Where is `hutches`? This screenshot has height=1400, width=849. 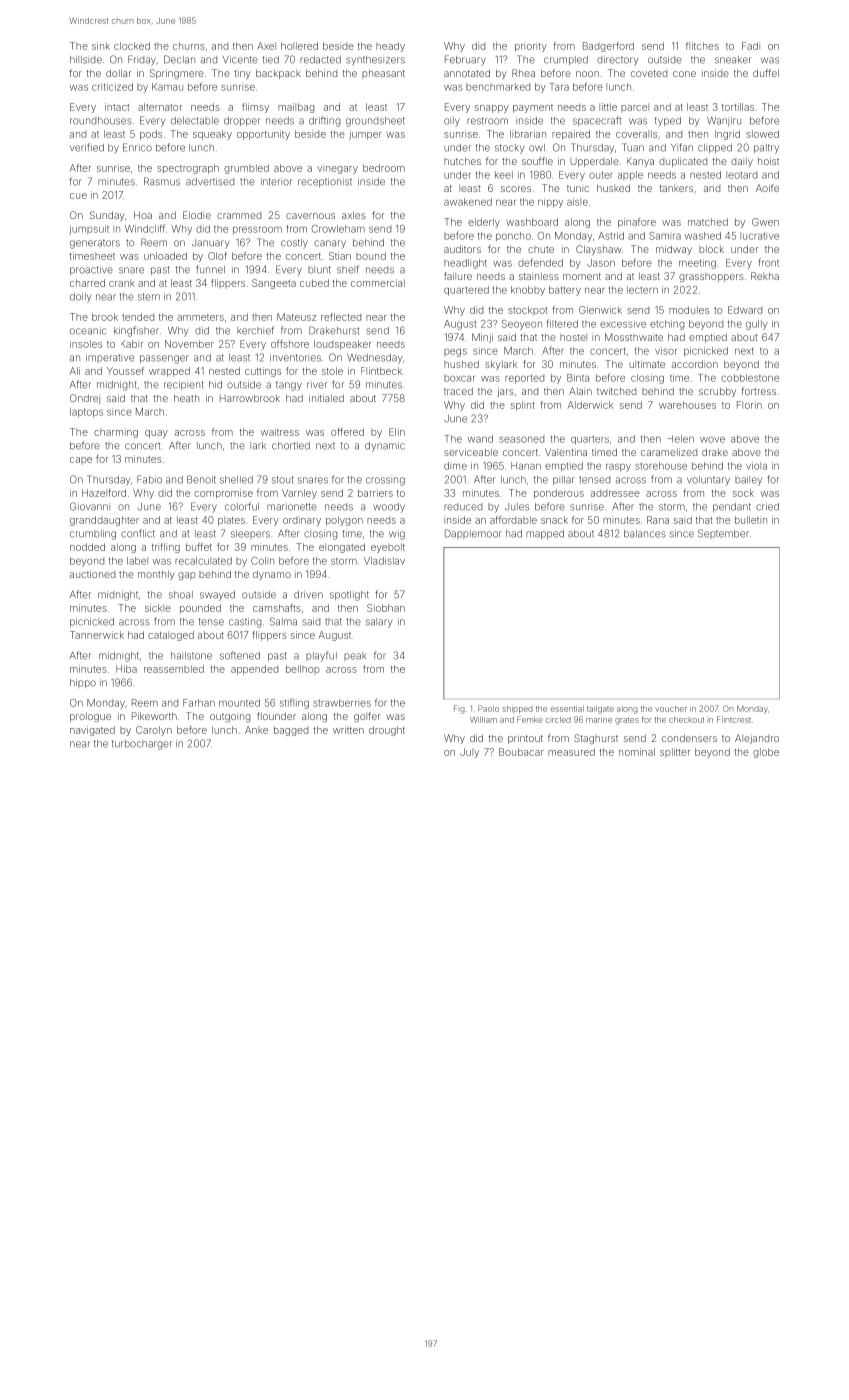
hutches is located at coordinates (462, 161).
